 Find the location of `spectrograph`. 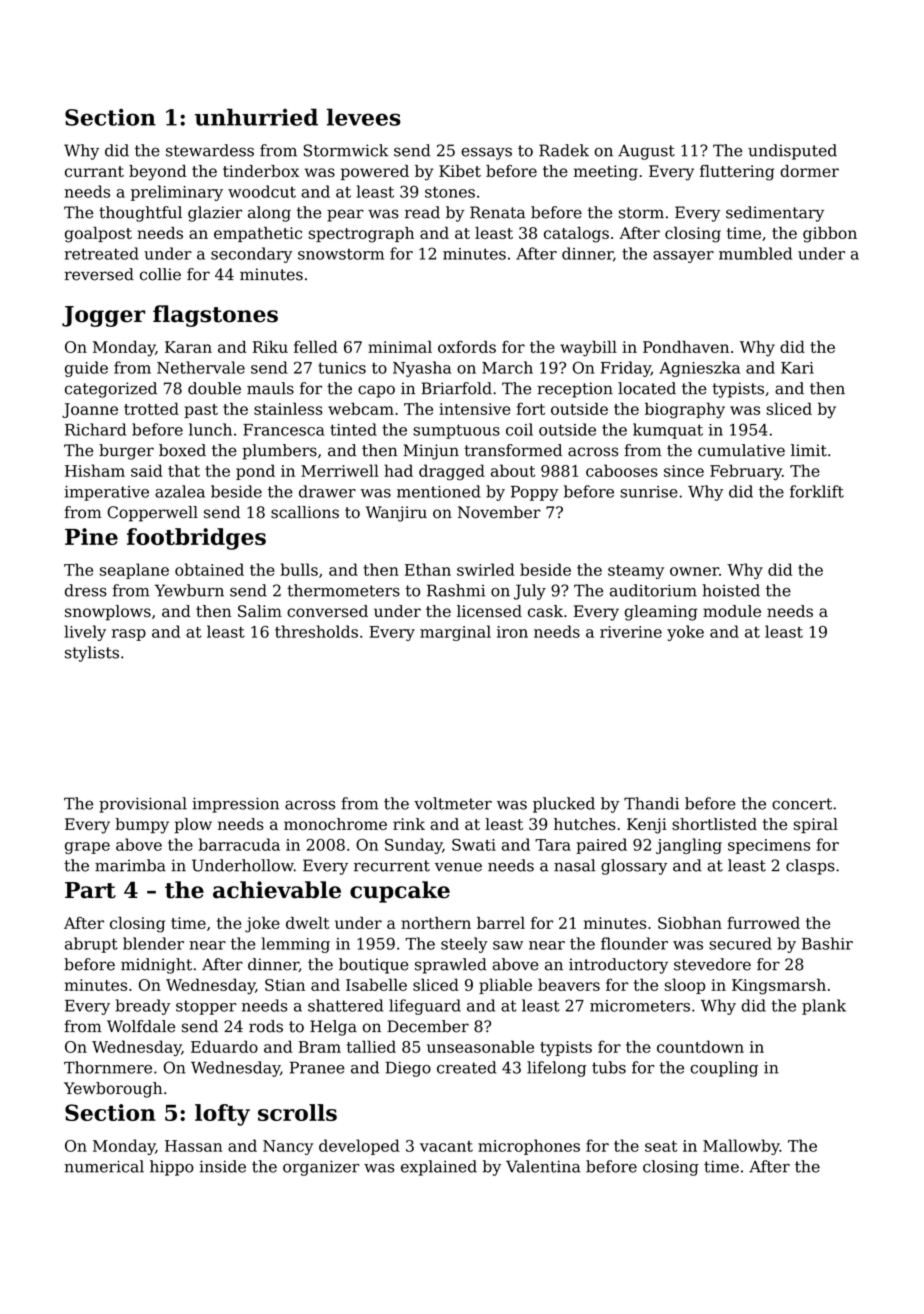

spectrograph is located at coordinates (361, 235).
